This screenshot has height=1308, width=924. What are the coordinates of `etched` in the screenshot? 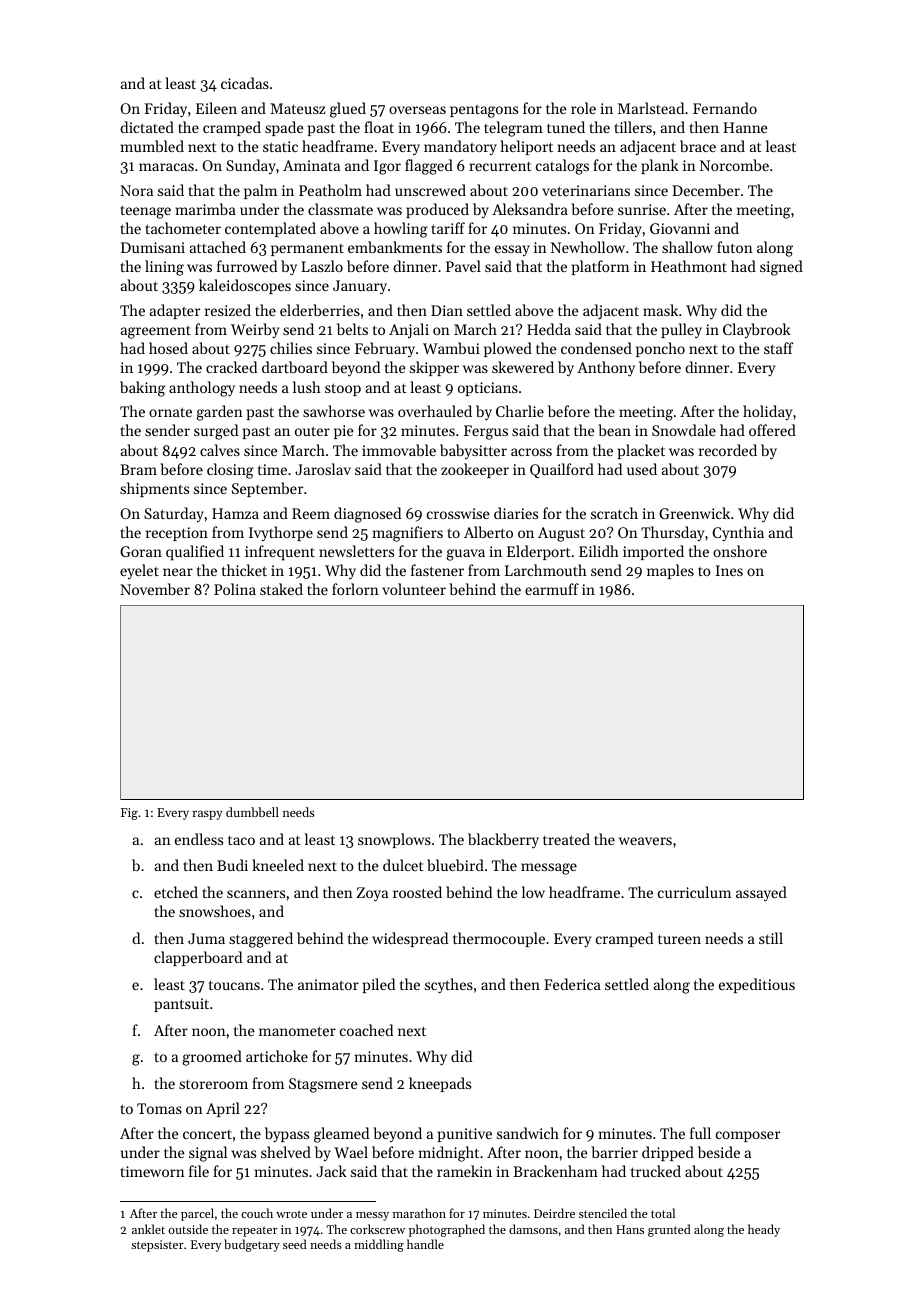 It's located at (176, 892).
